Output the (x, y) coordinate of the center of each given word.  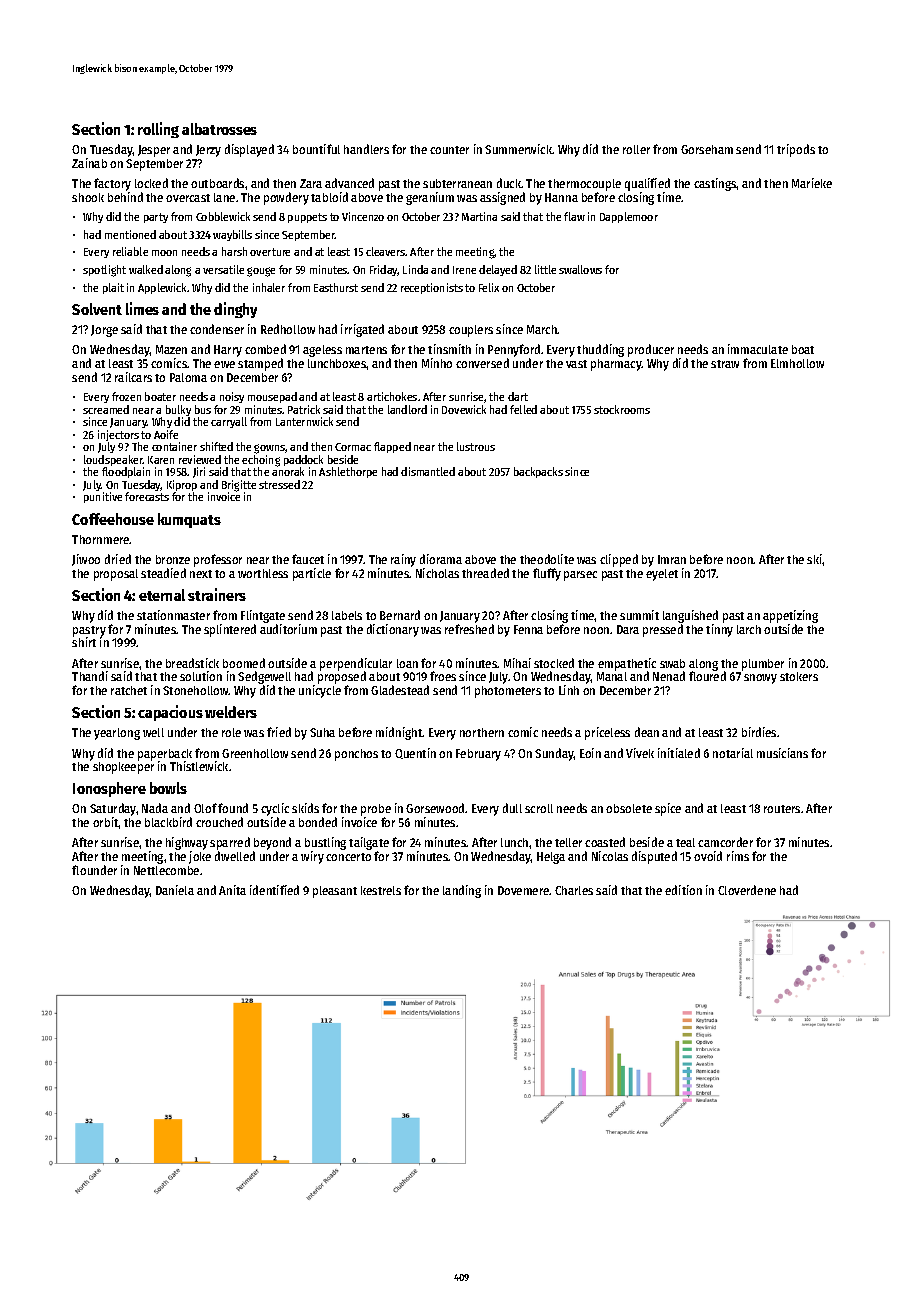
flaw (574, 216)
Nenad (669, 676)
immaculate (758, 349)
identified (274, 890)
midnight (399, 733)
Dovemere (524, 890)
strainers (217, 594)
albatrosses (219, 129)
